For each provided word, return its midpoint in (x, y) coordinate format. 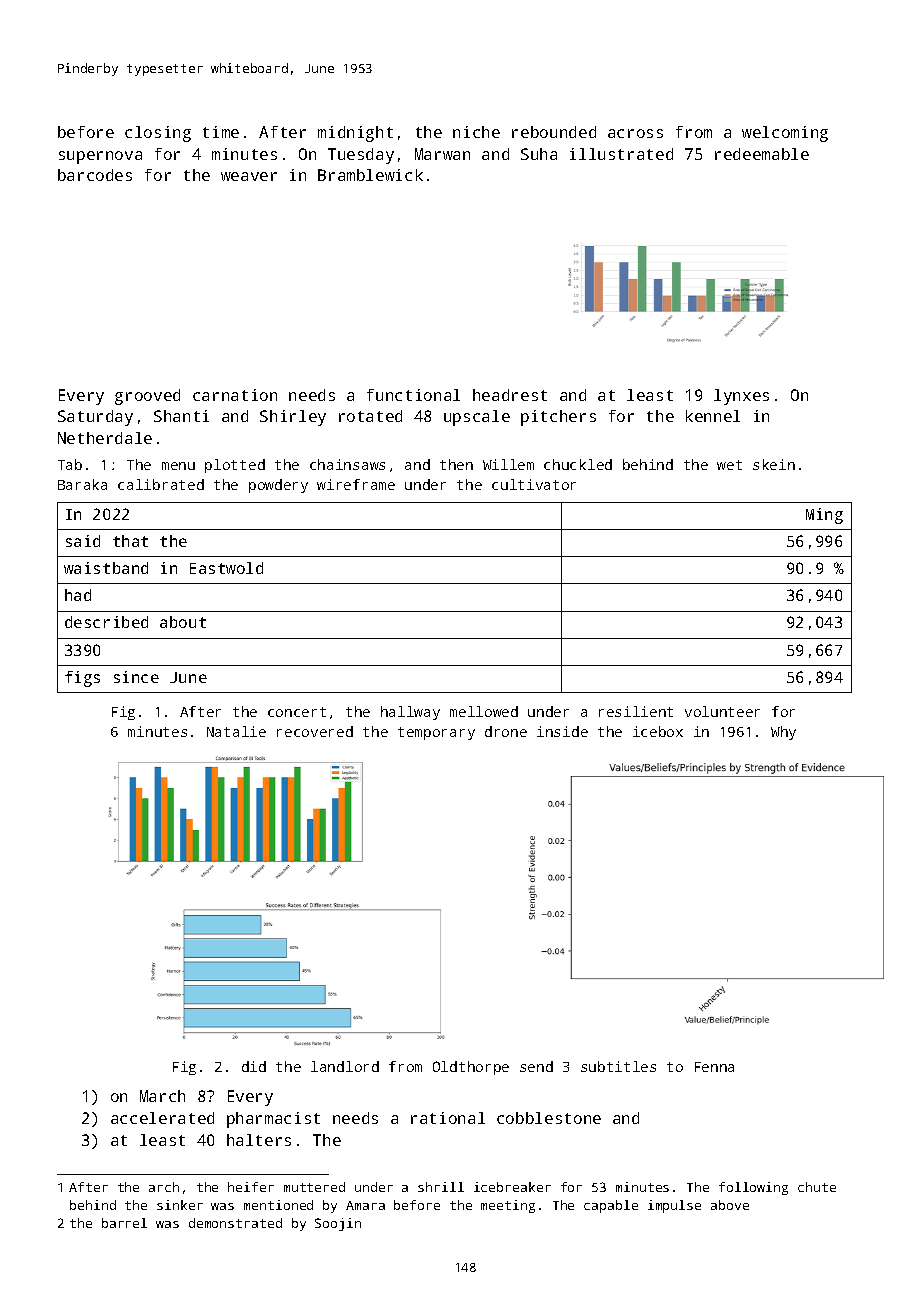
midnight (355, 134)
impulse (674, 1206)
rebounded (554, 132)
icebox (658, 731)
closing (158, 134)
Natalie (236, 731)
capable (611, 1206)
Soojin (338, 1224)
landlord (345, 1066)
